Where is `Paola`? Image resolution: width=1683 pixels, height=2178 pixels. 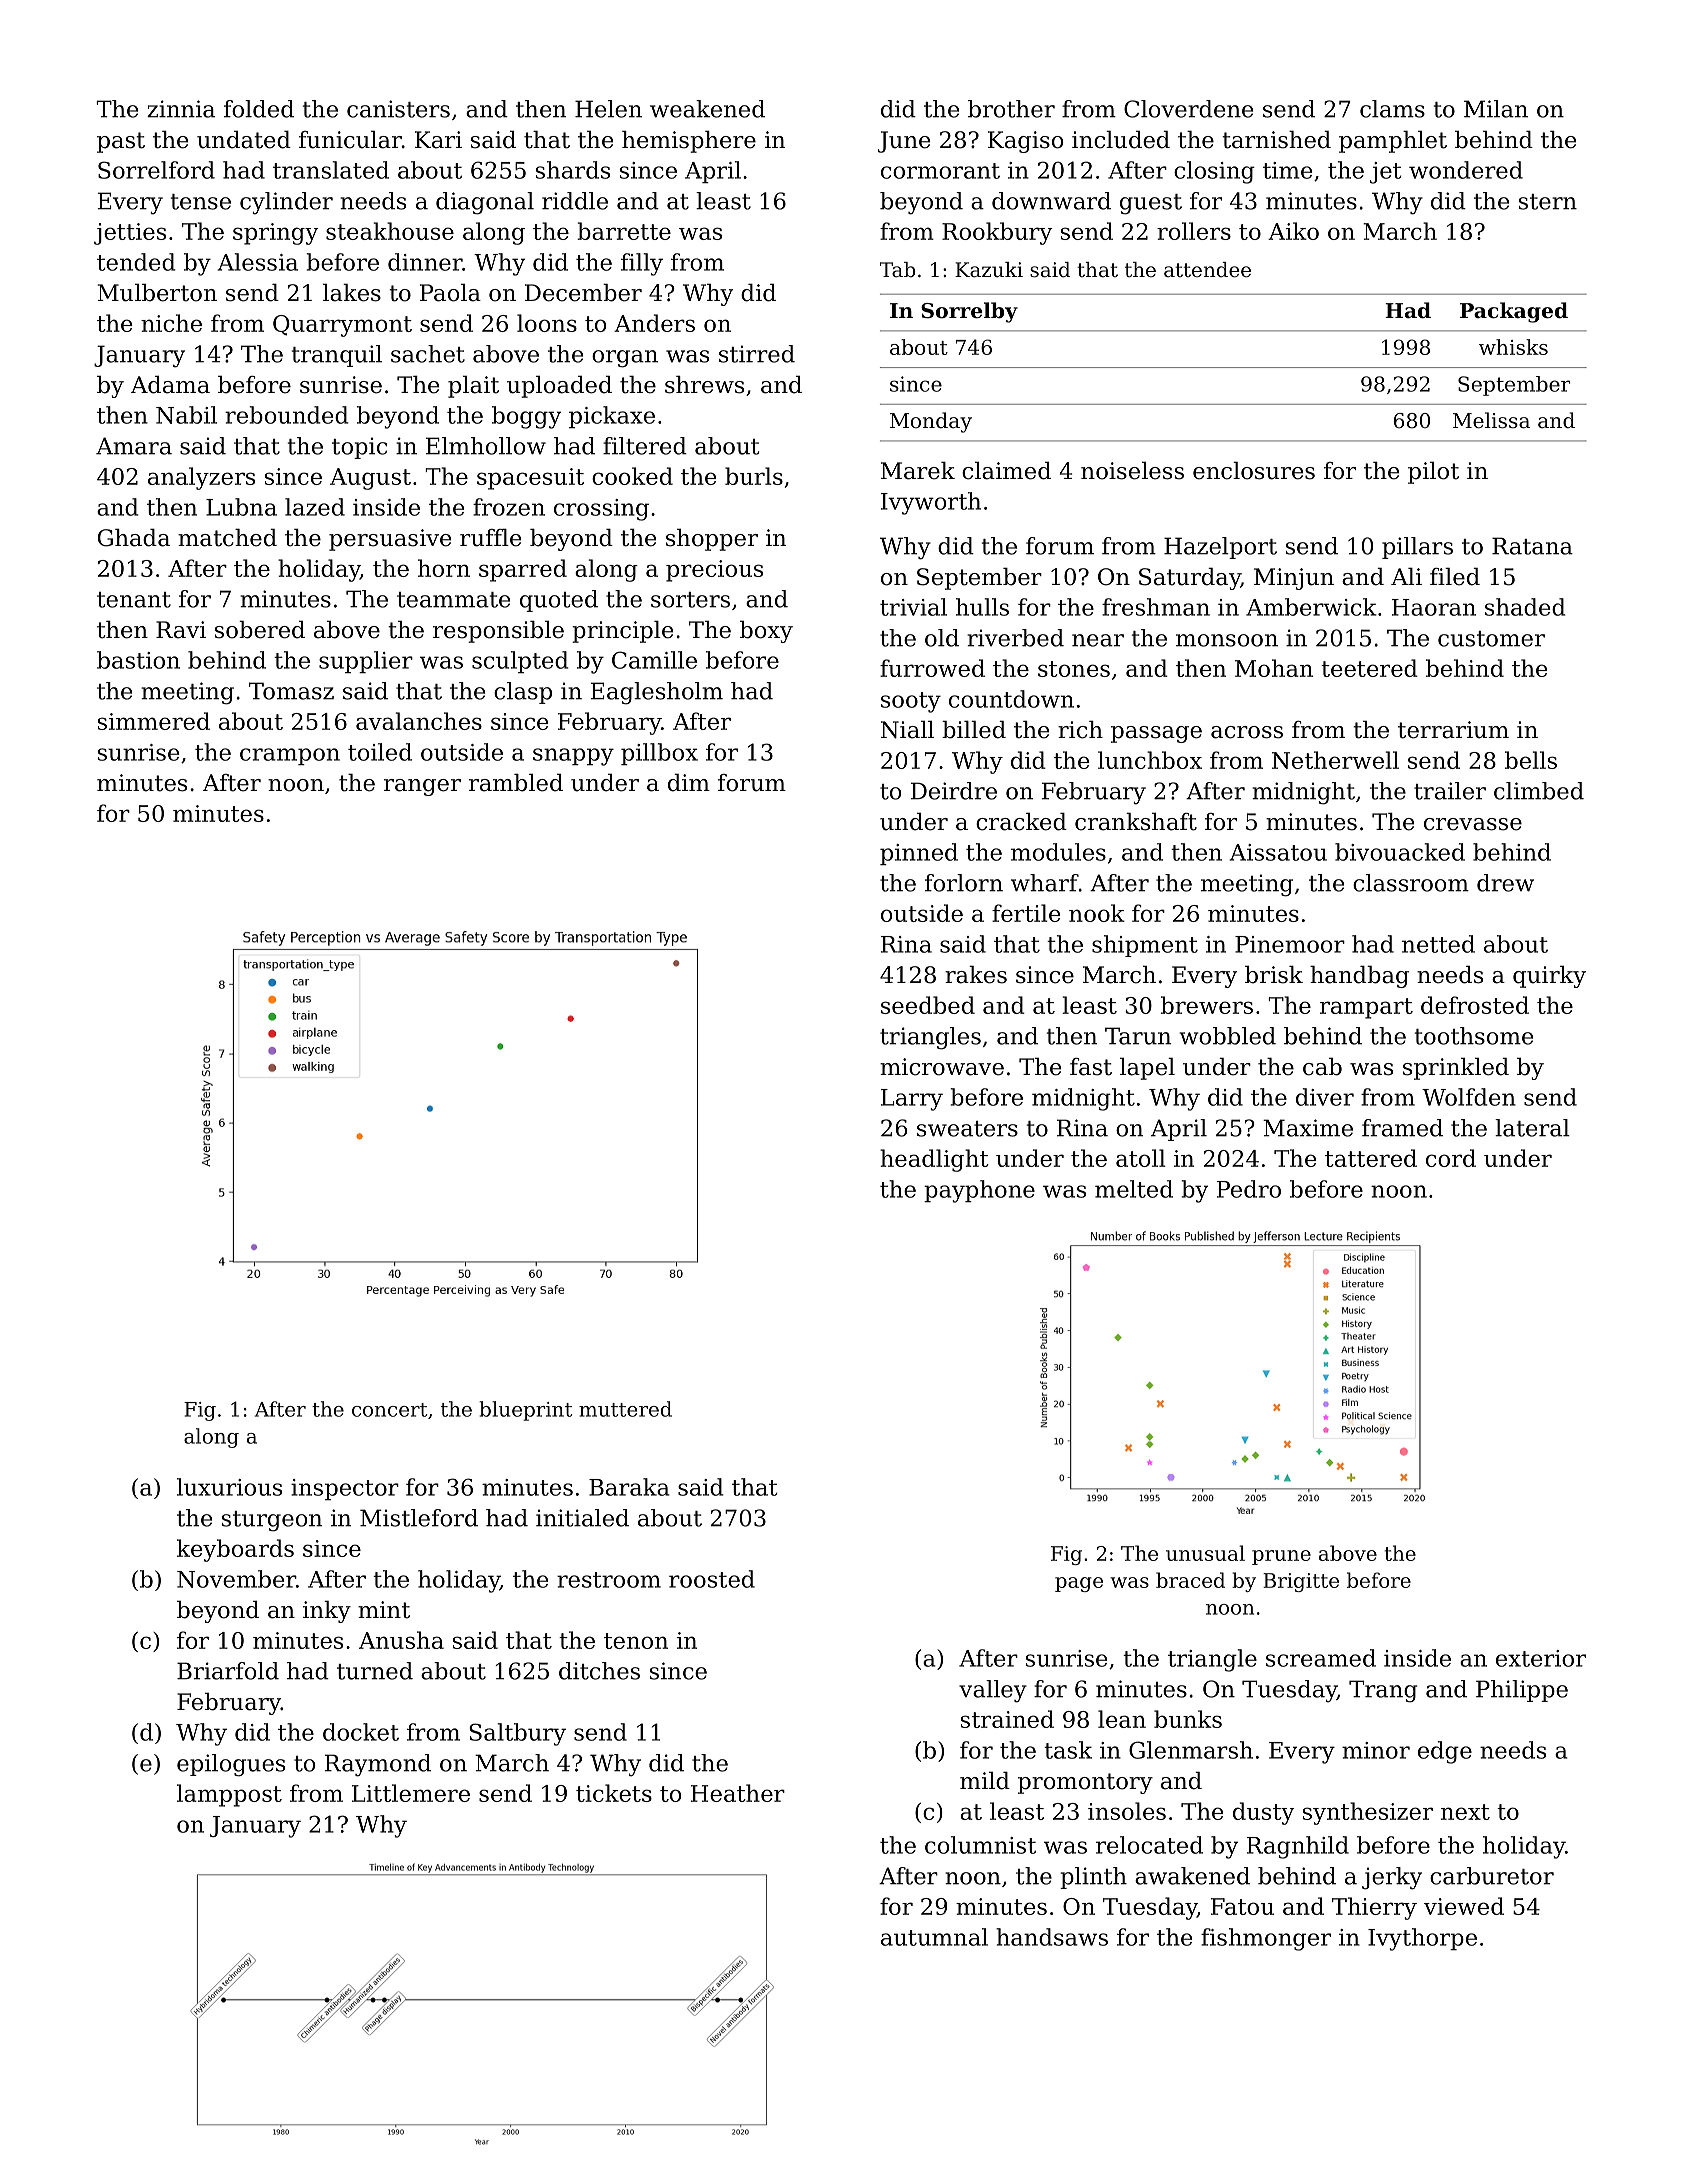
Paola is located at coordinates (450, 293).
